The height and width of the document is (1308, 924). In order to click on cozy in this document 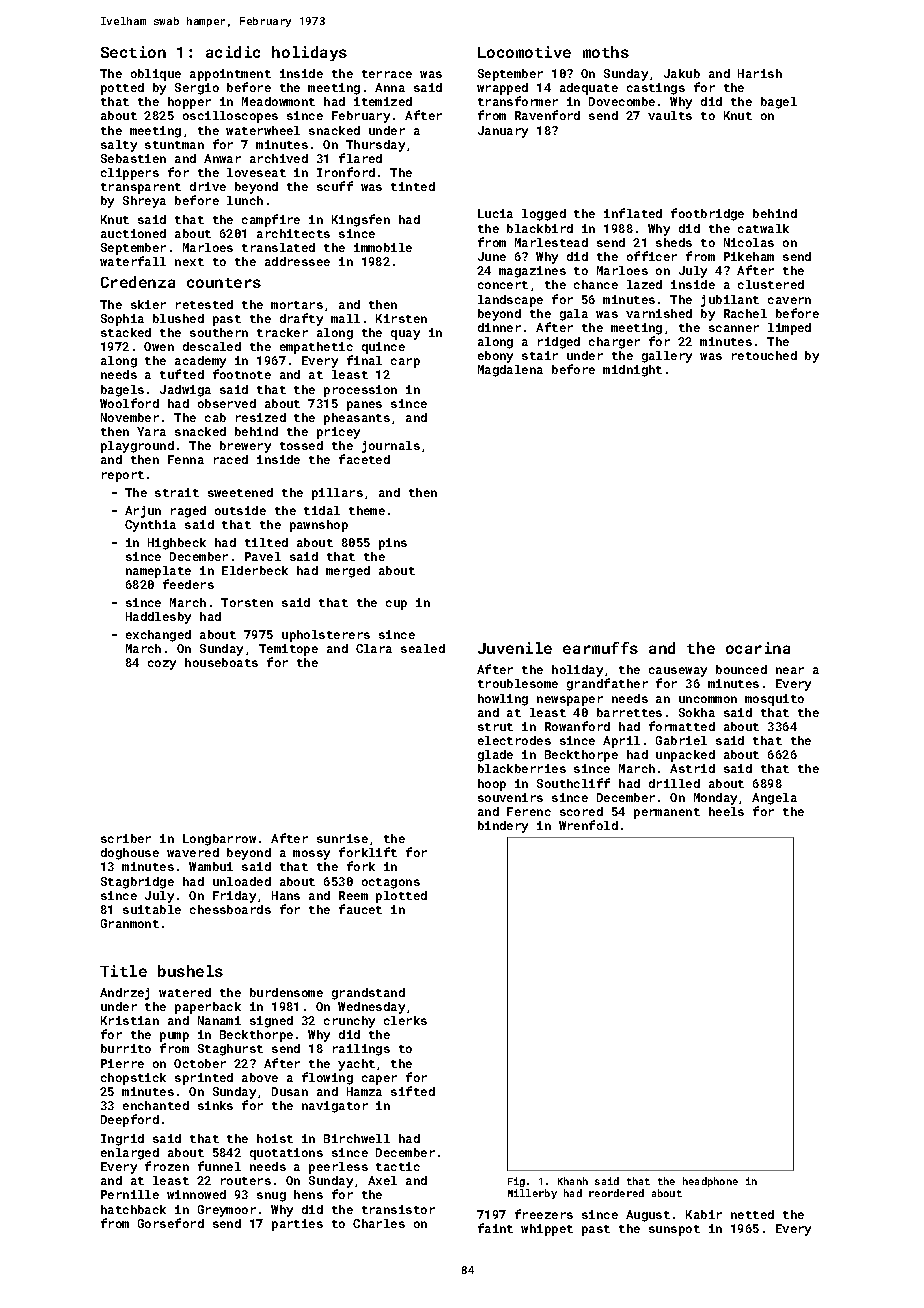, I will do `click(162, 665)`.
